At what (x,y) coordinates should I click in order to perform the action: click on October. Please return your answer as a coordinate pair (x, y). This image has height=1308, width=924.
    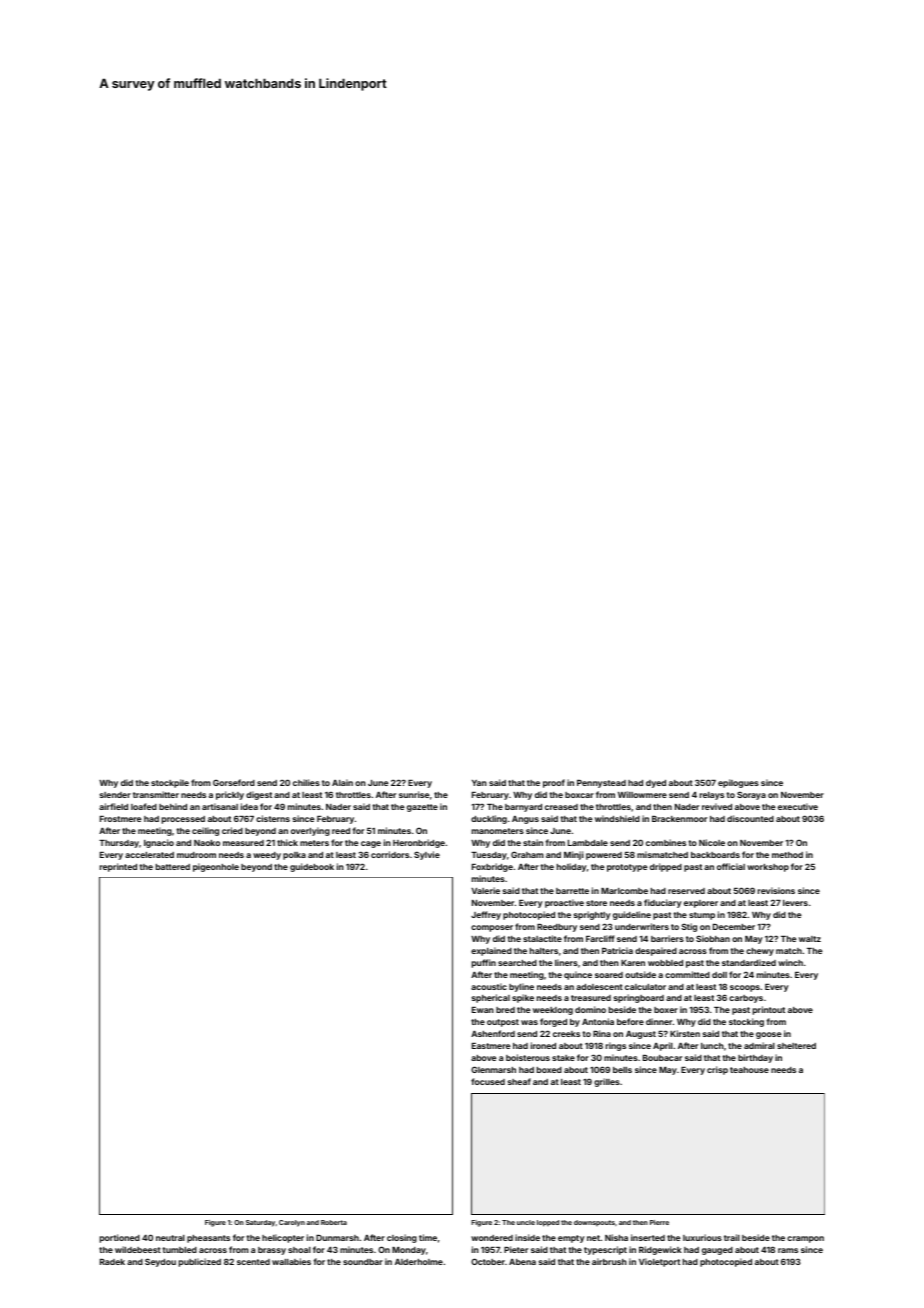
    Looking at the image, I should click on (488, 1261).
